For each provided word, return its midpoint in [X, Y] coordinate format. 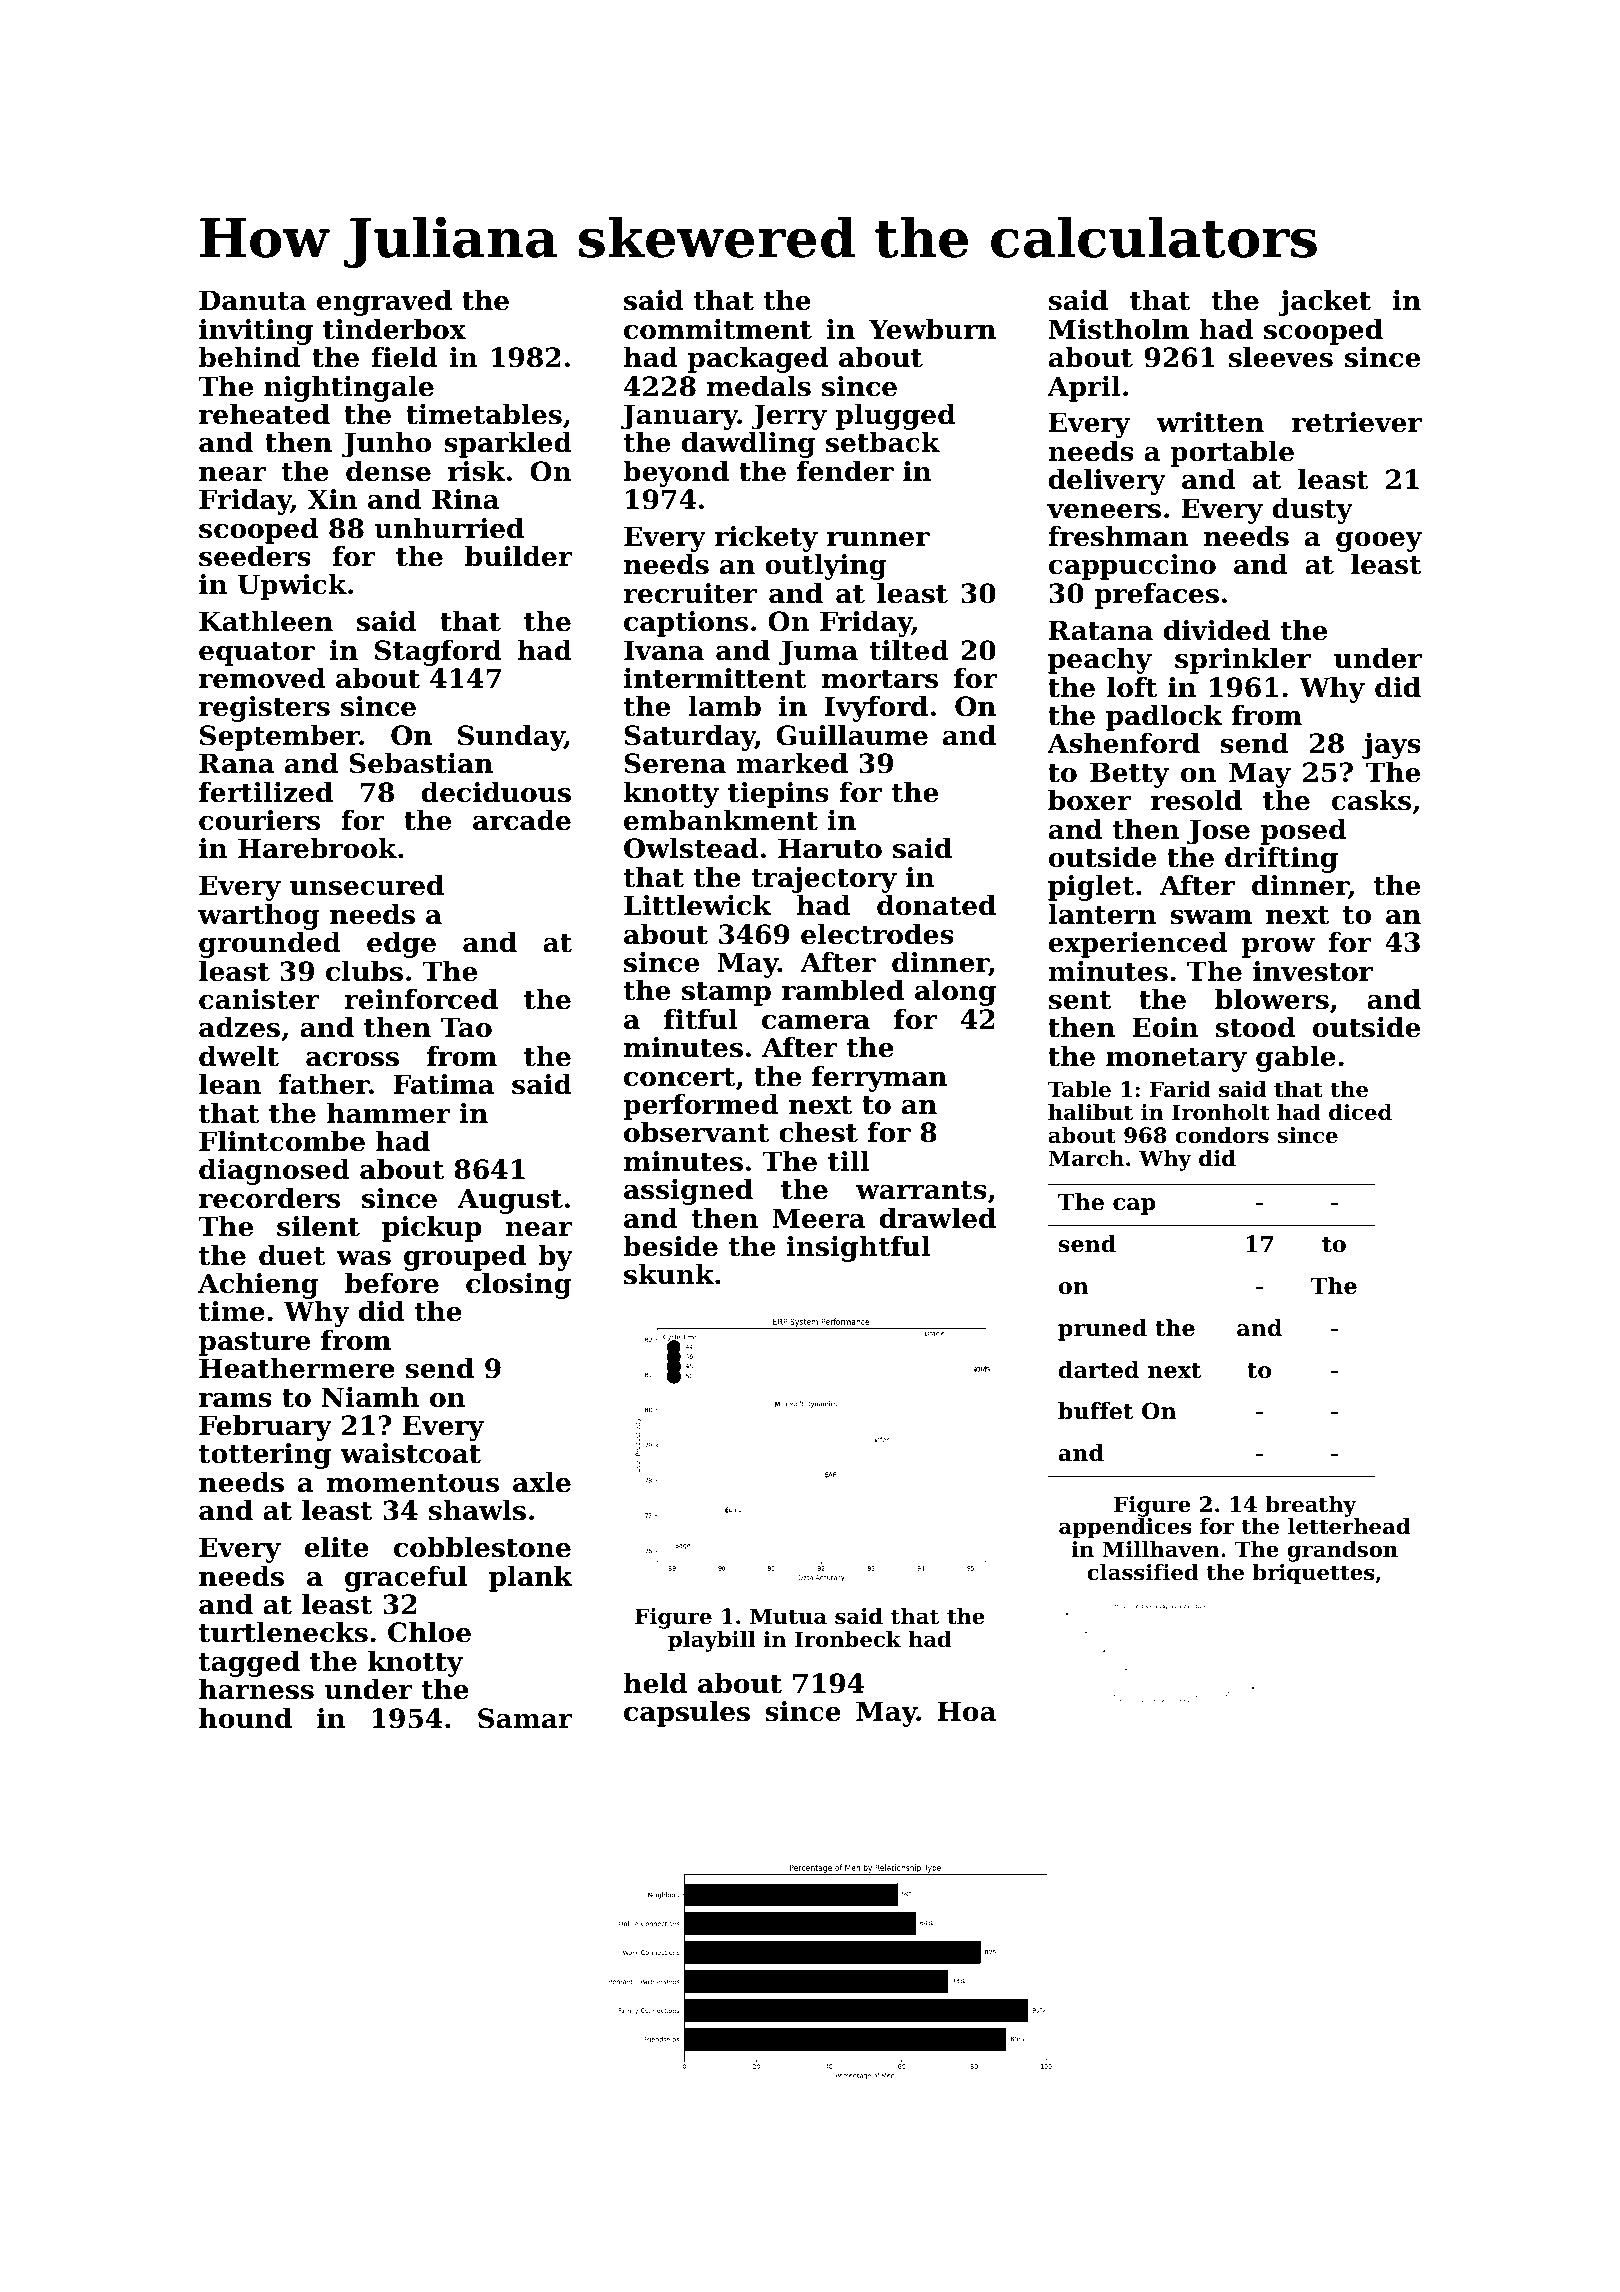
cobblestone [482, 1547]
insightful [858, 1249]
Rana [236, 763]
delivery [1107, 482]
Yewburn [932, 329]
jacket [1325, 303]
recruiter [690, 593]
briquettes [1313, 1574]
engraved [384, 303]
